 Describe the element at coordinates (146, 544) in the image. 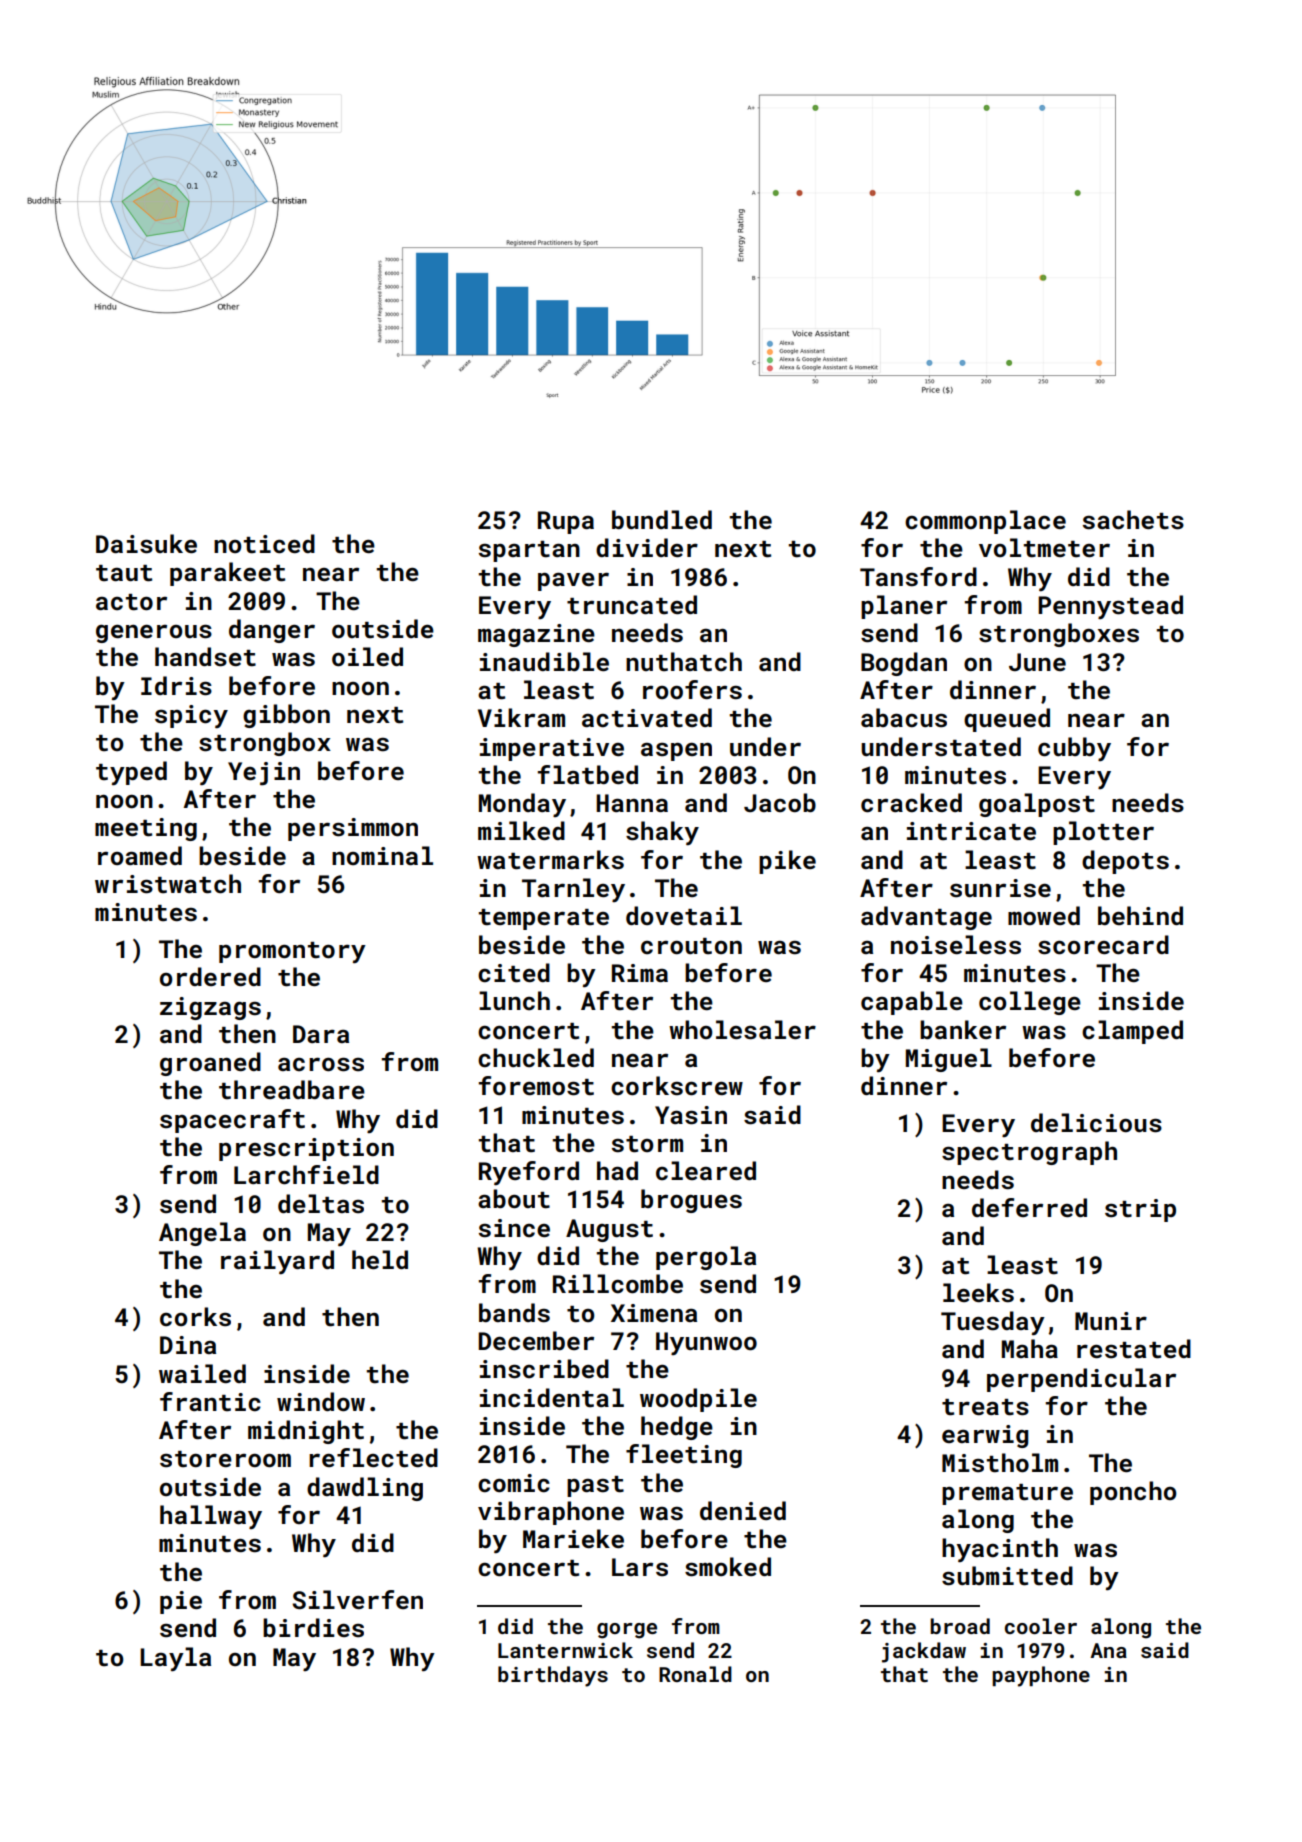

I see `Daisuke` at that location.
